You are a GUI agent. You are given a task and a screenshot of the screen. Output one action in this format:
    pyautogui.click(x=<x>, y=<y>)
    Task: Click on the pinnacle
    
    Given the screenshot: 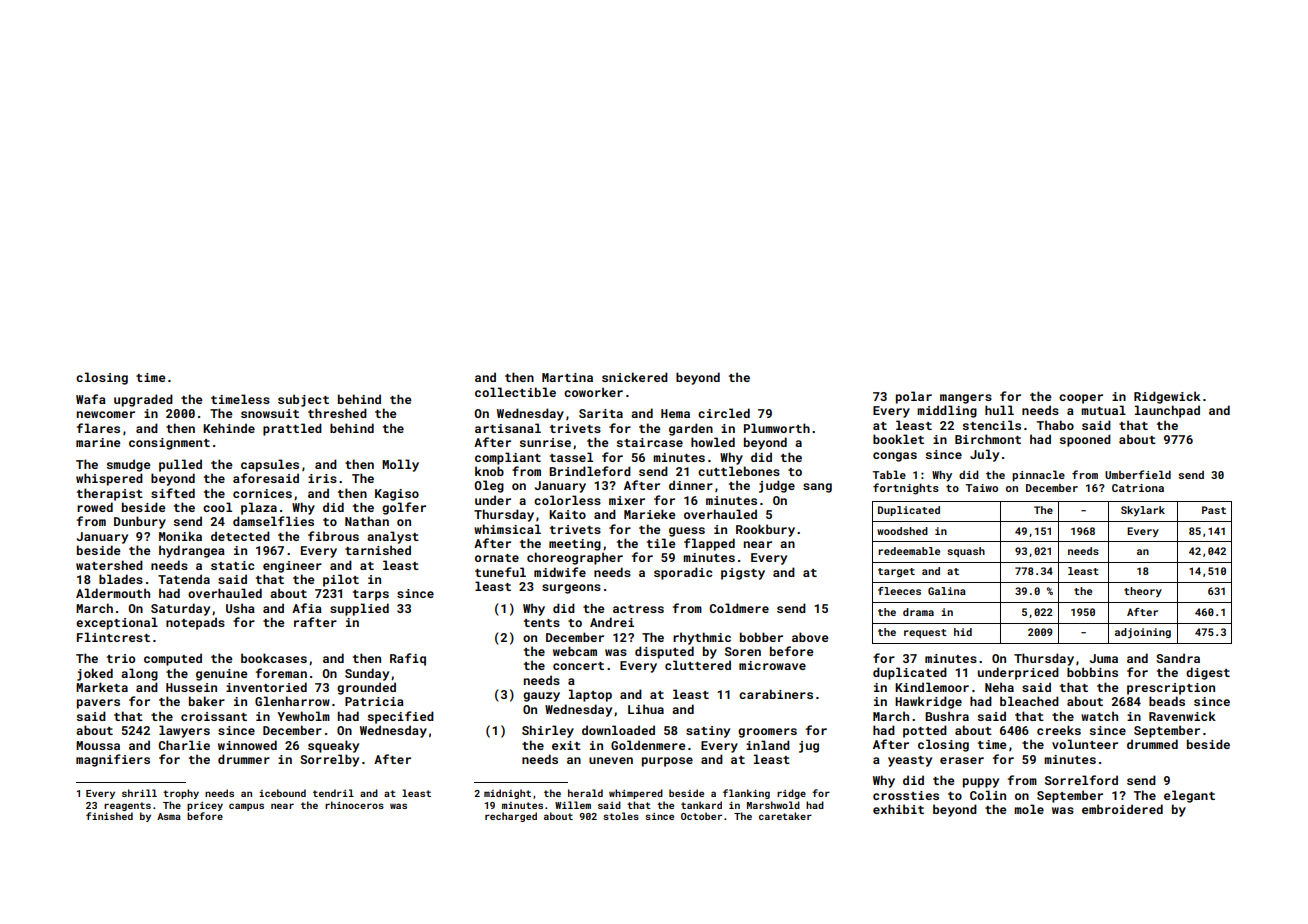 What is the action you would take?
    pyautogui.click(x=1038, y=476)
